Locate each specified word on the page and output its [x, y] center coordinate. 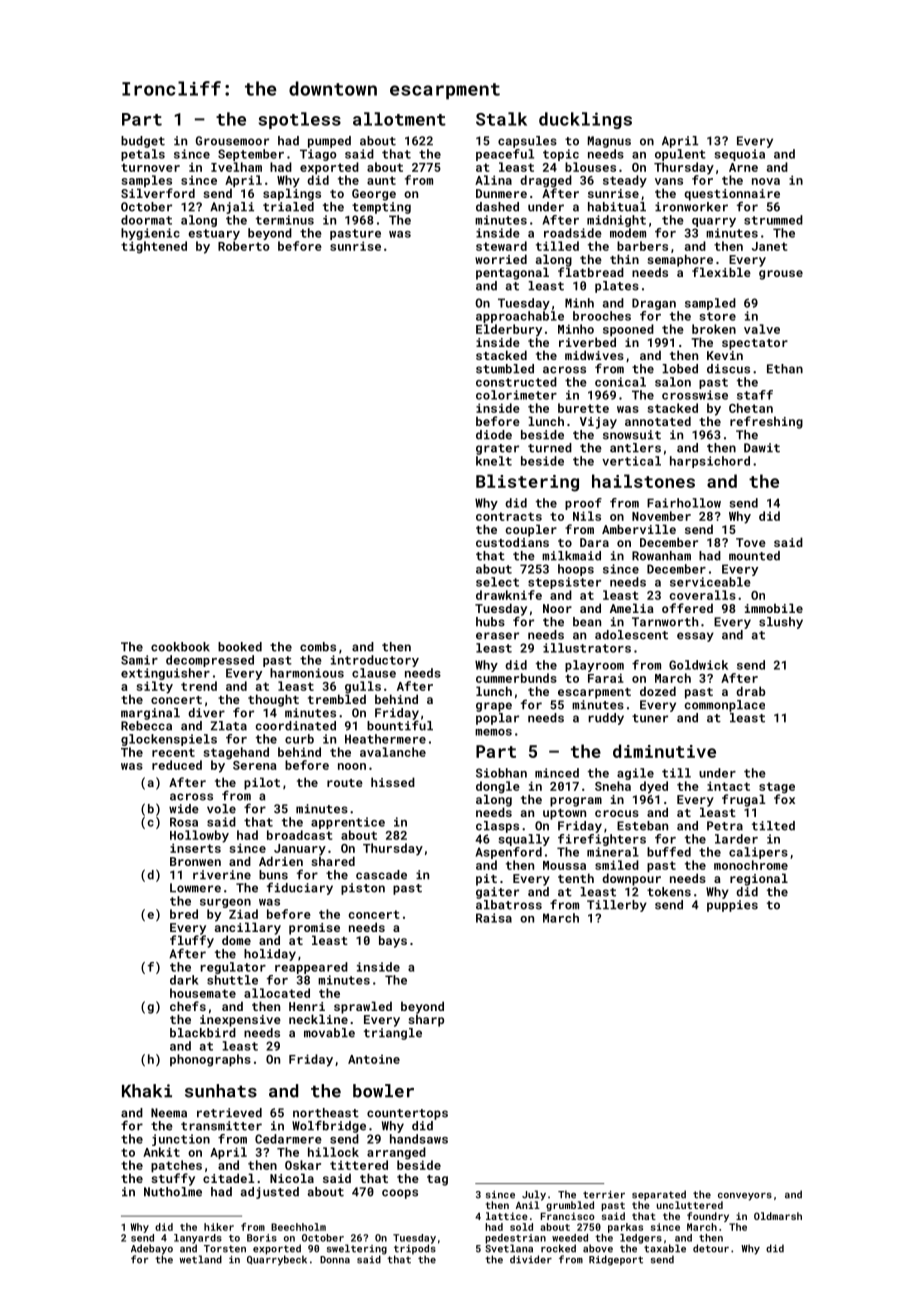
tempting [381, 208]
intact [728, 786]
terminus [285, 220]
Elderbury [509, 330]
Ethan [785, 369]
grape [494, 707]
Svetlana [509, 1248]
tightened [154, 247]
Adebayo [152, 1249]
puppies [732, 906]
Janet [769, 246]
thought [273, 700]
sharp [426, 1020]
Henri [307, 1006]
